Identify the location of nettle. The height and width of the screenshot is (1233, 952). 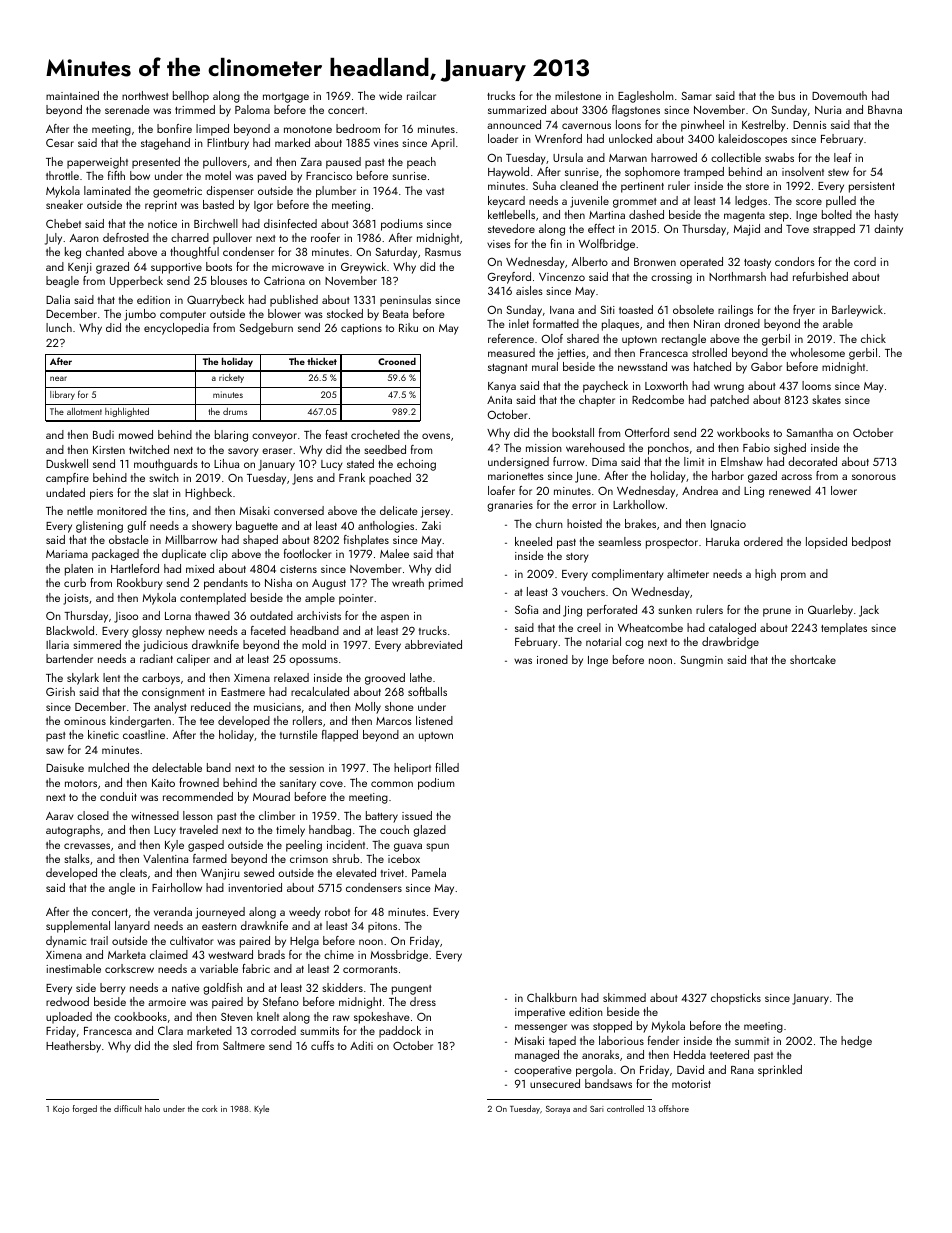
(80, 510).
